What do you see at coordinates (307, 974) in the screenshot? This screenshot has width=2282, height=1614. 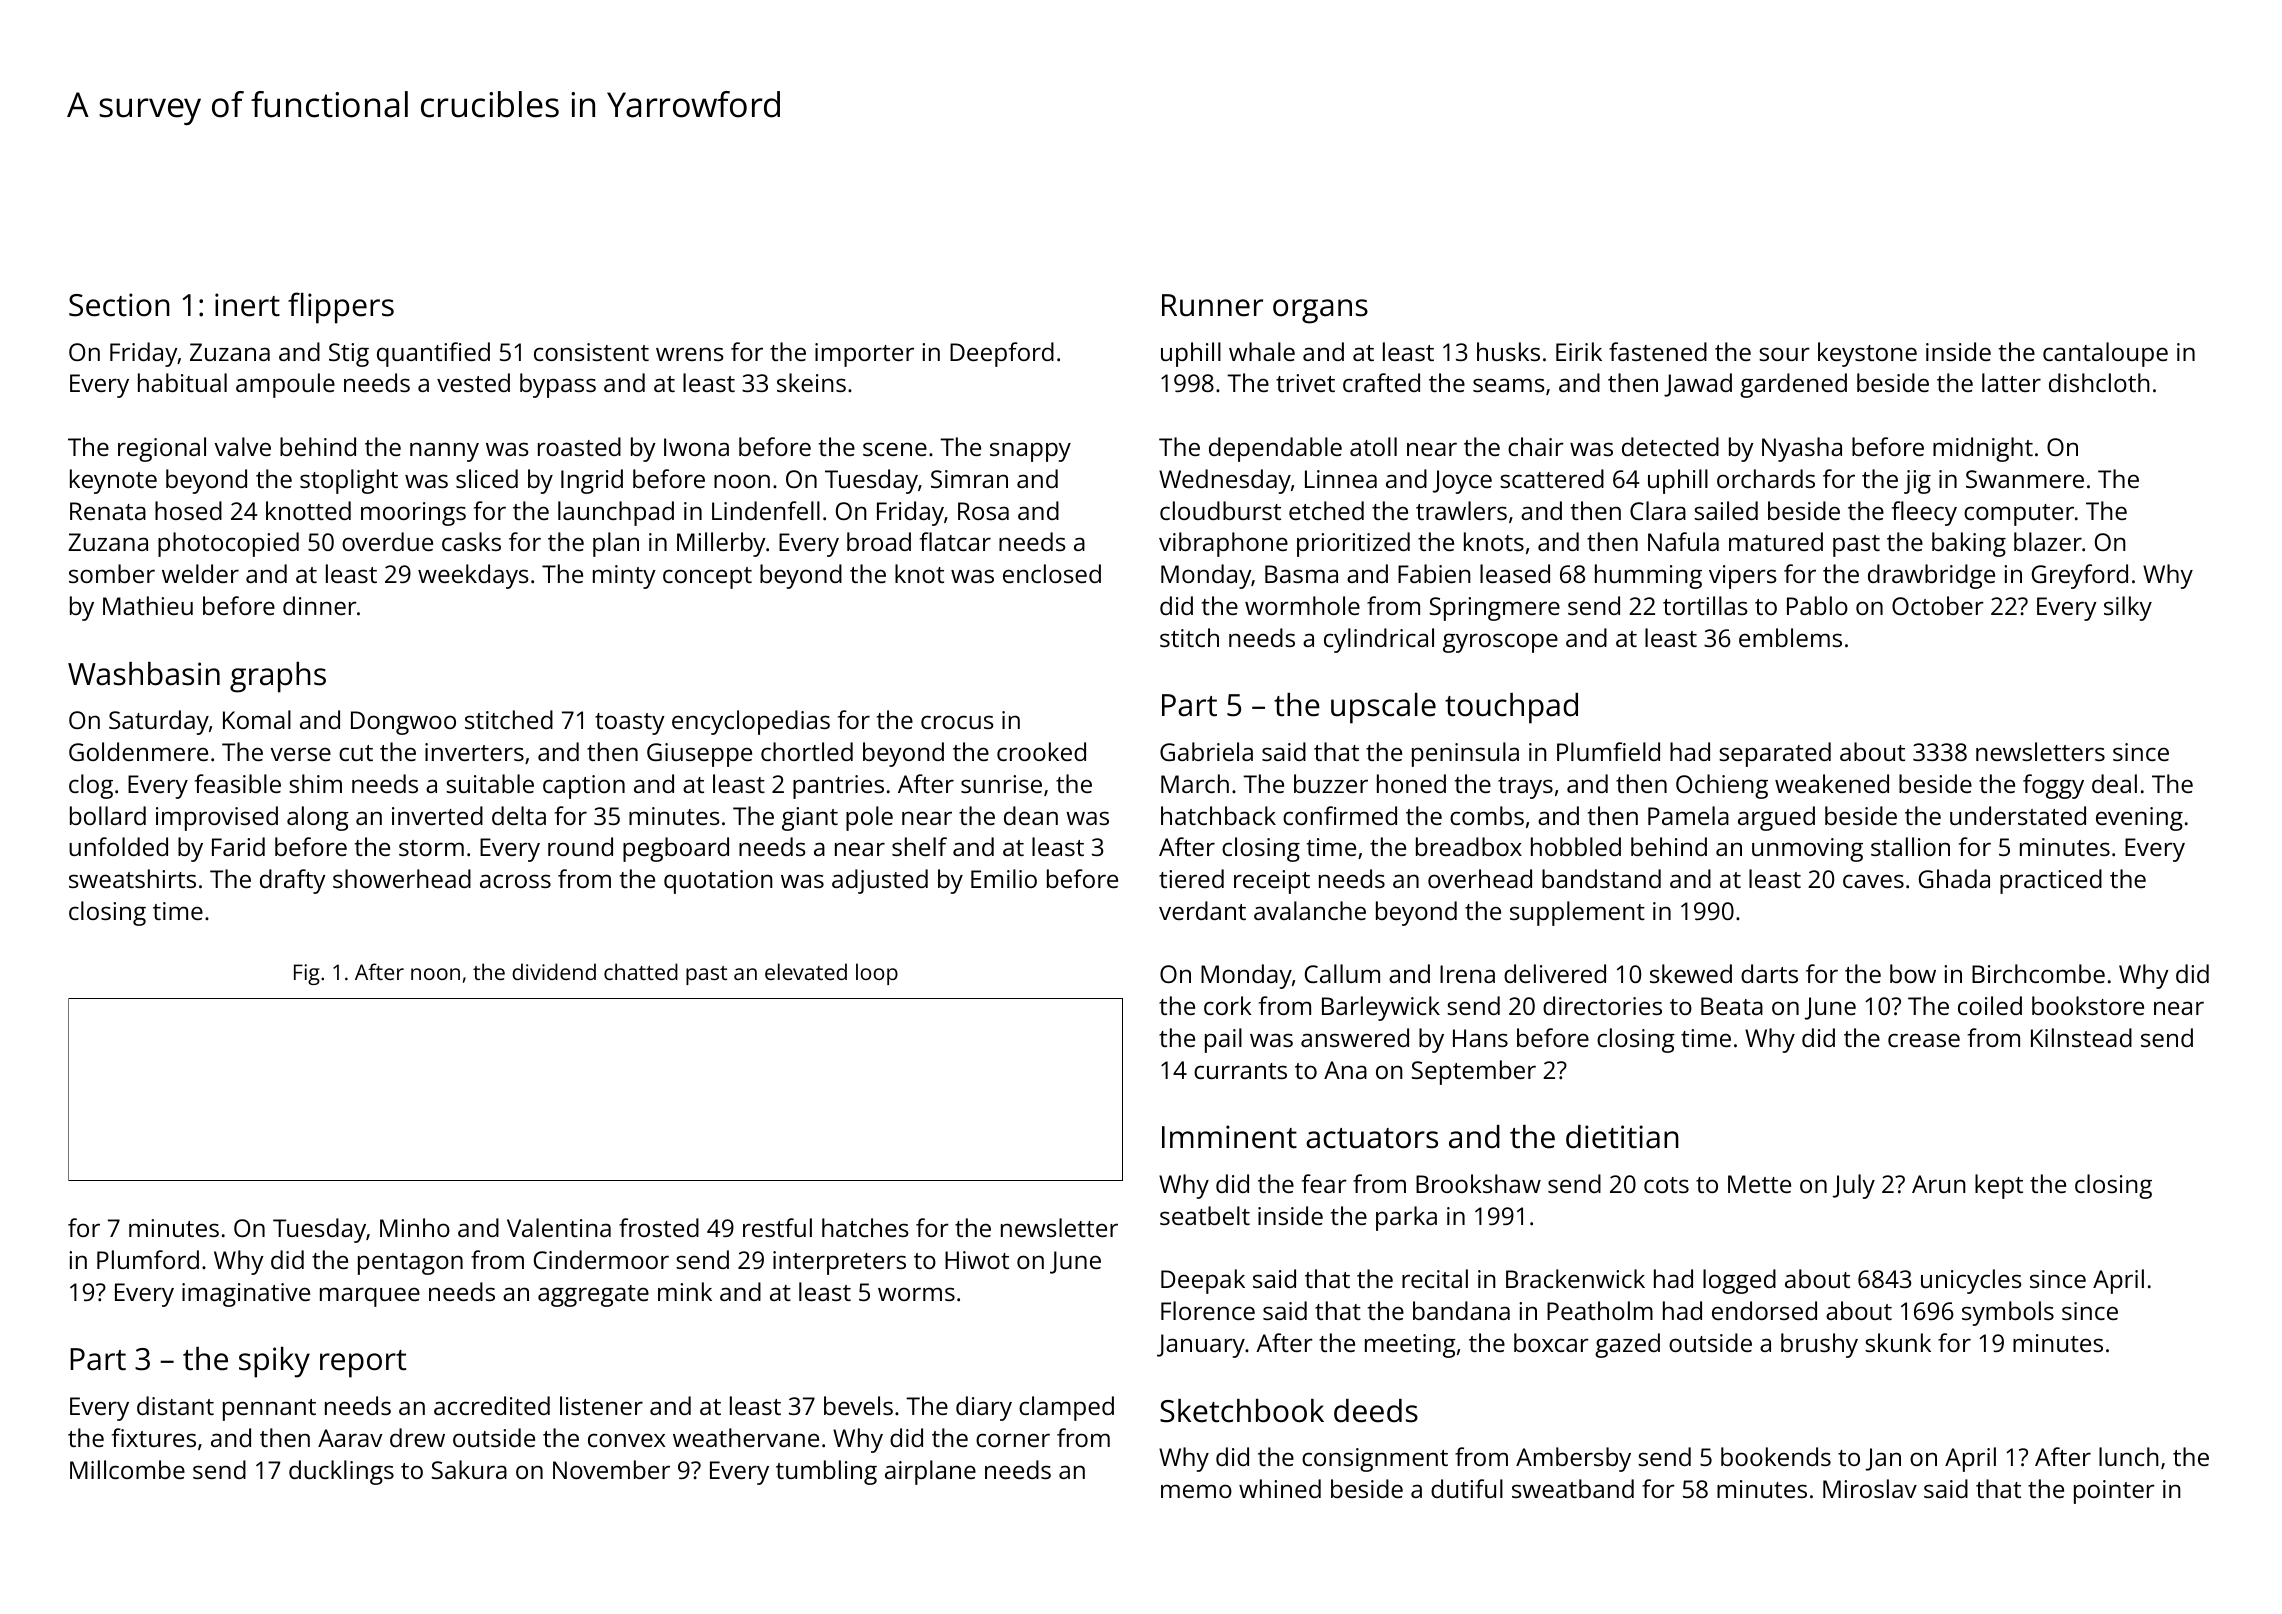 I see `Fig` at bounding box center [307, 974].
